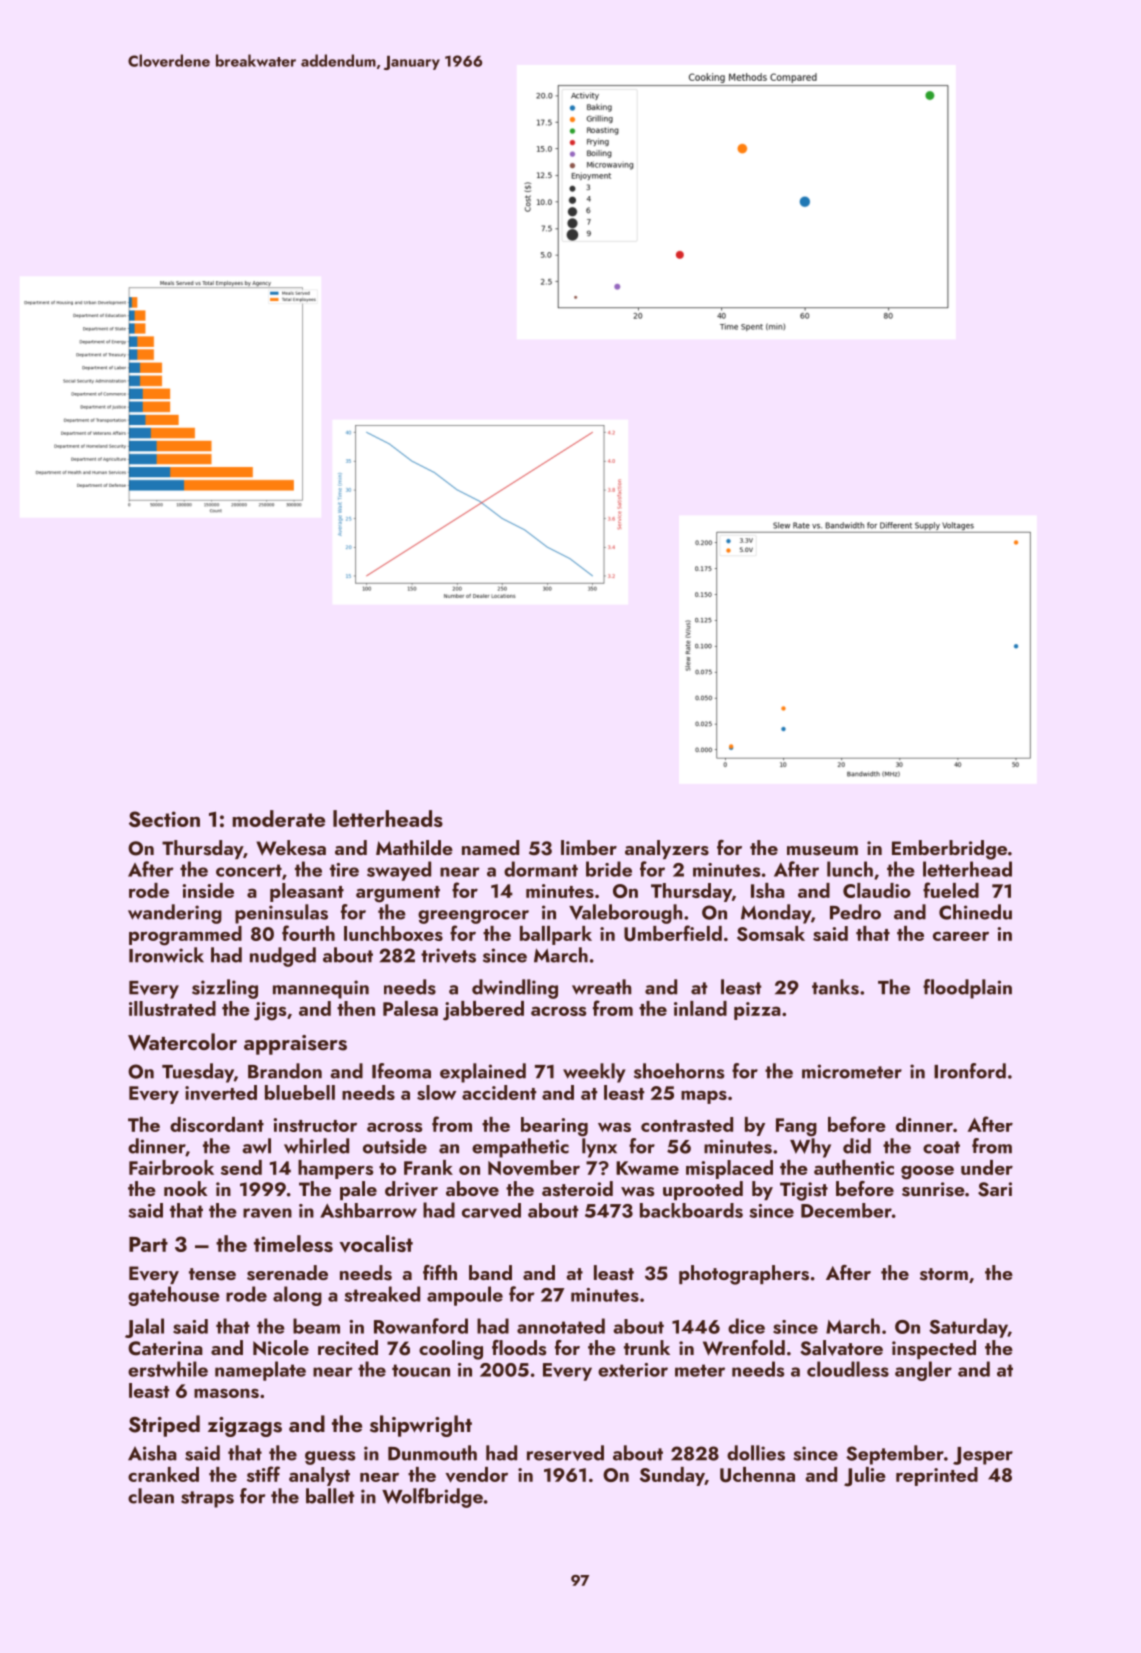 Image resolution: width=1141 pixels, height=1653 pixels. Describe the element at coordinates (970, 1071) in the screenshot. I see `Ironford` at that location.
